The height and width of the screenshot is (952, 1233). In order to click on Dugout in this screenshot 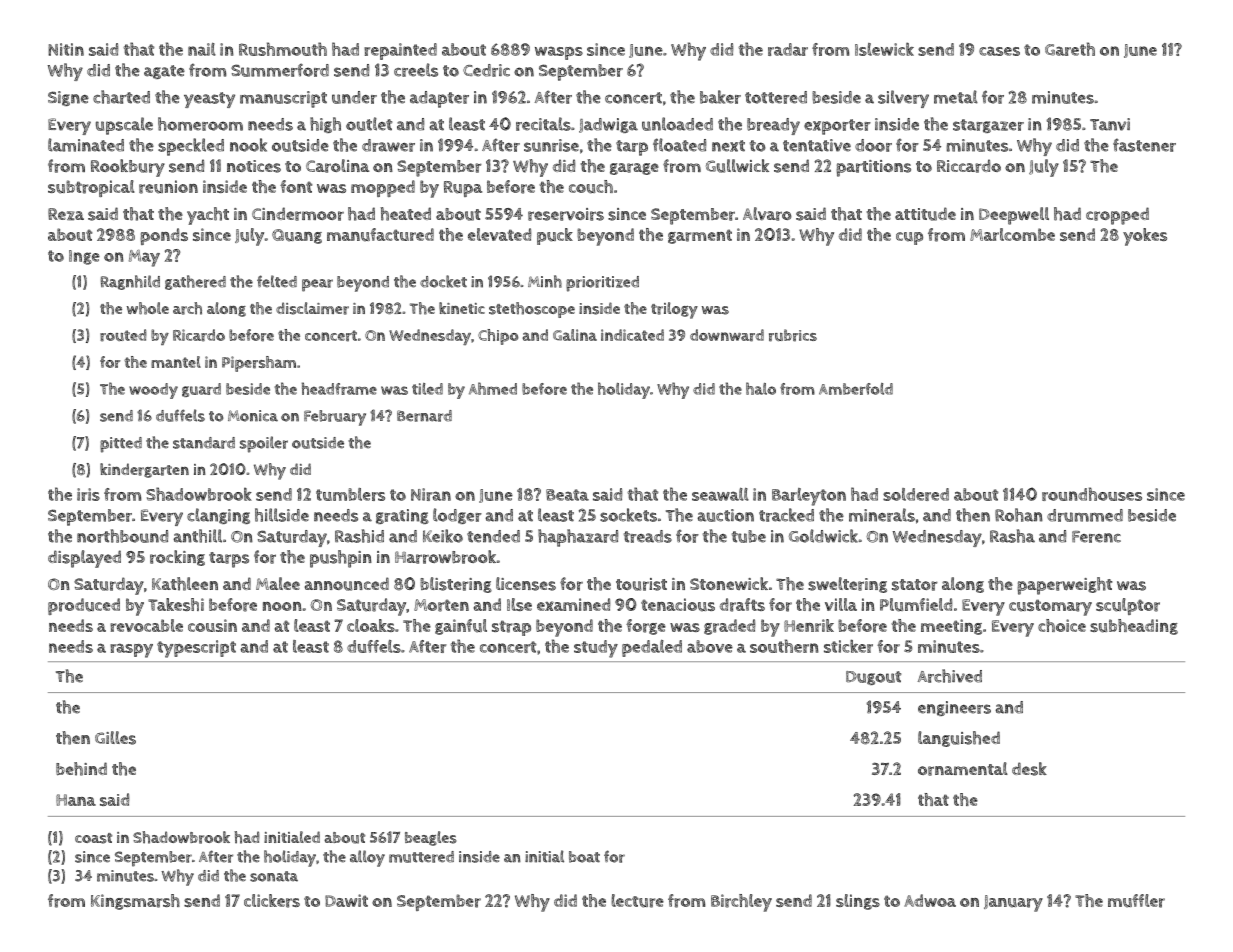, I will do `click(873, 678)`.
